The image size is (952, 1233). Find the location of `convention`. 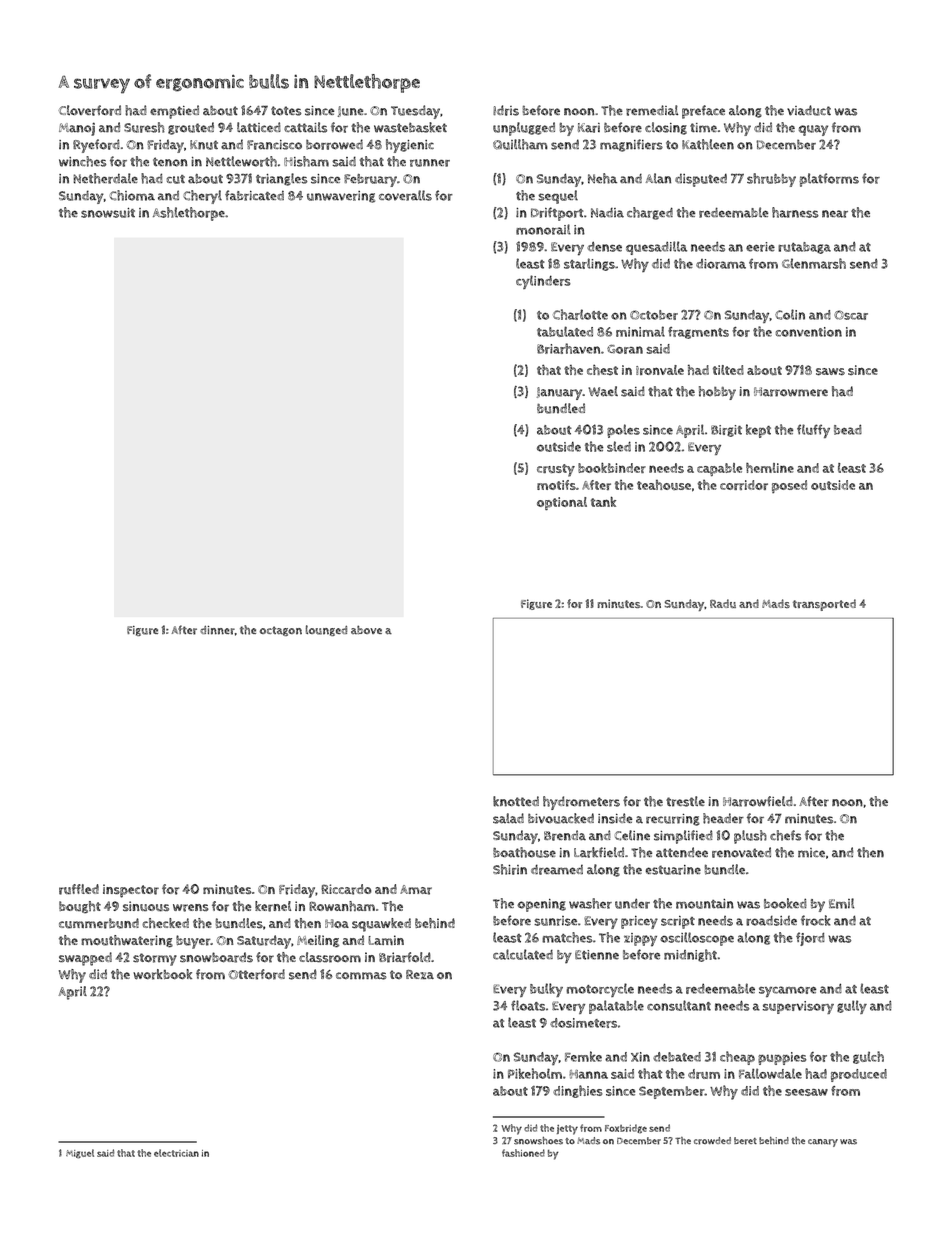

convention is located at coordinates (809, 332).
